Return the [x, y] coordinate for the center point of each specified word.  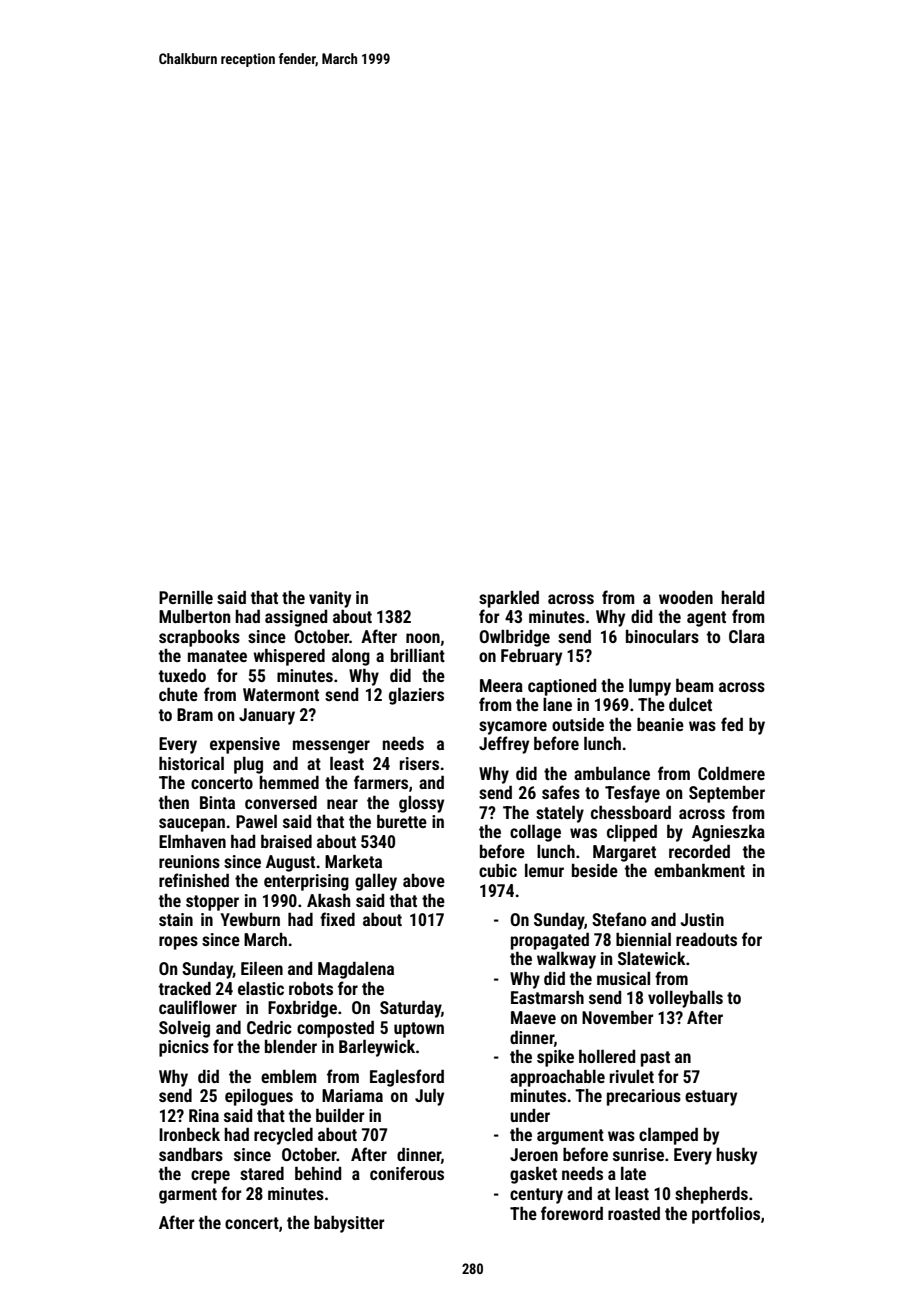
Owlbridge [514, 638]
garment [188, 1196]
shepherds [711, 1195]
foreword [572, 1213]
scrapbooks [199, 638]
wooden [686, 597]
